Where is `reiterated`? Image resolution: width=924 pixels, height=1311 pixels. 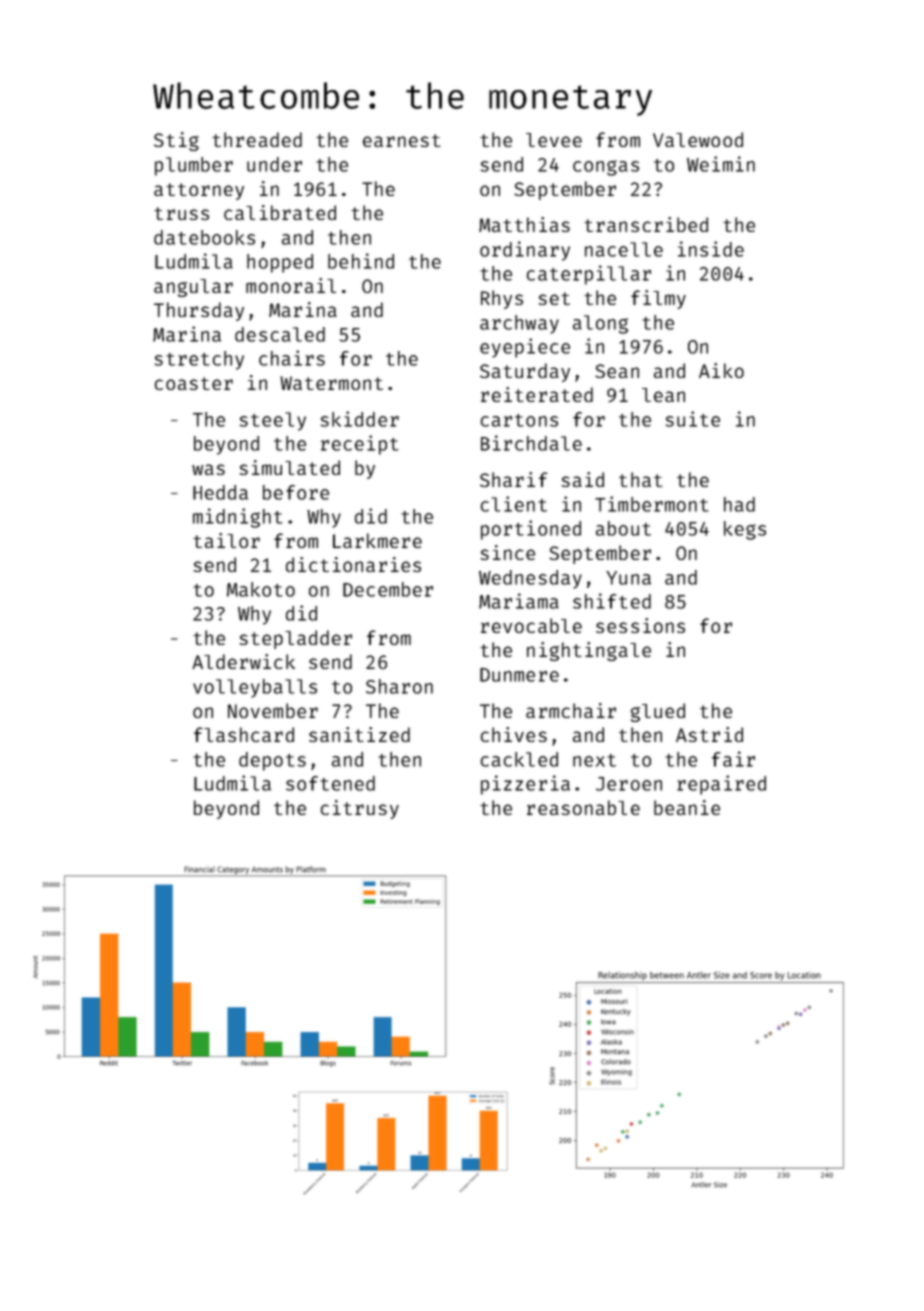
reiterated is located at coordinates (537, 394).
